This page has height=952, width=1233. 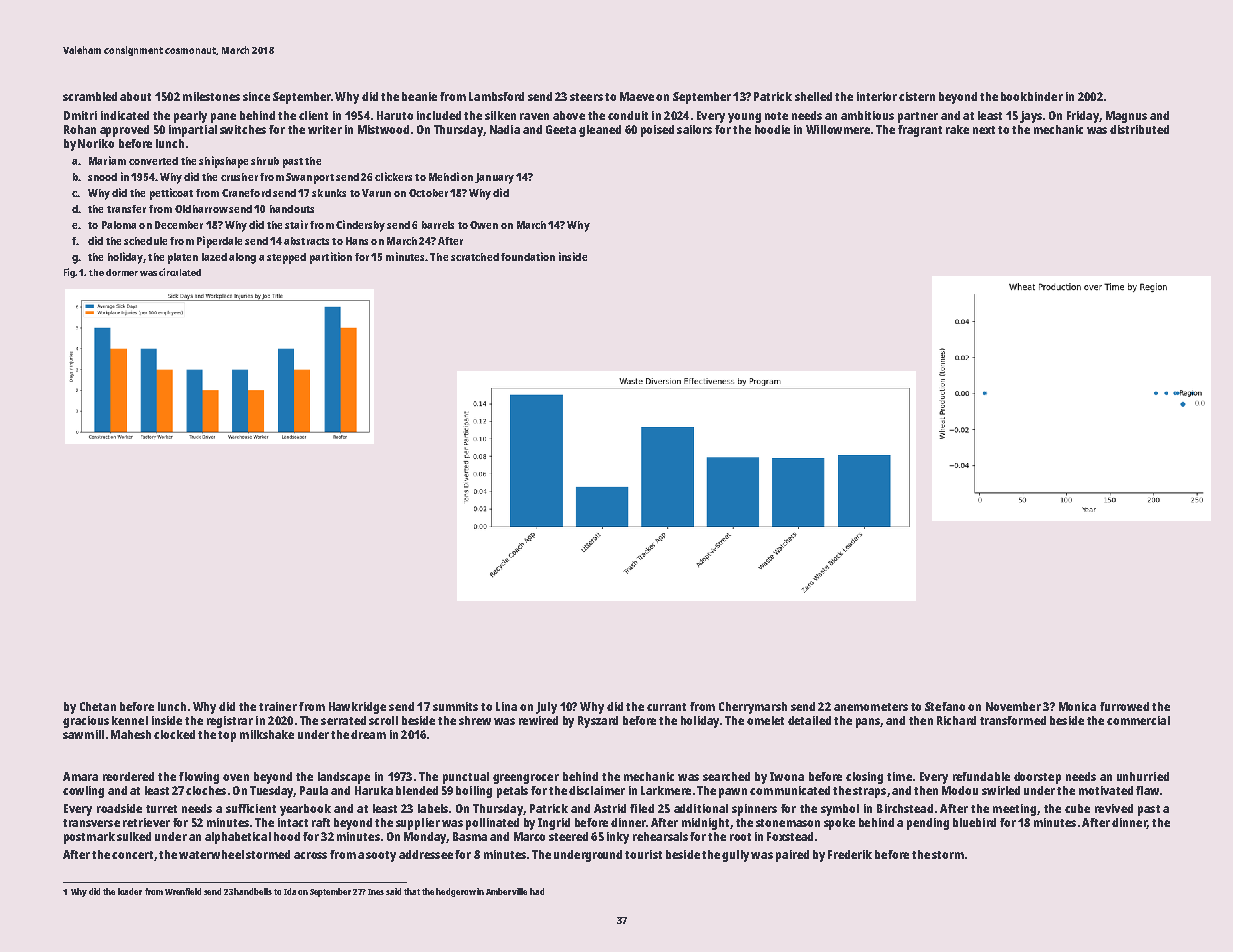 I want to click on had, so click(x=537, y=891).
